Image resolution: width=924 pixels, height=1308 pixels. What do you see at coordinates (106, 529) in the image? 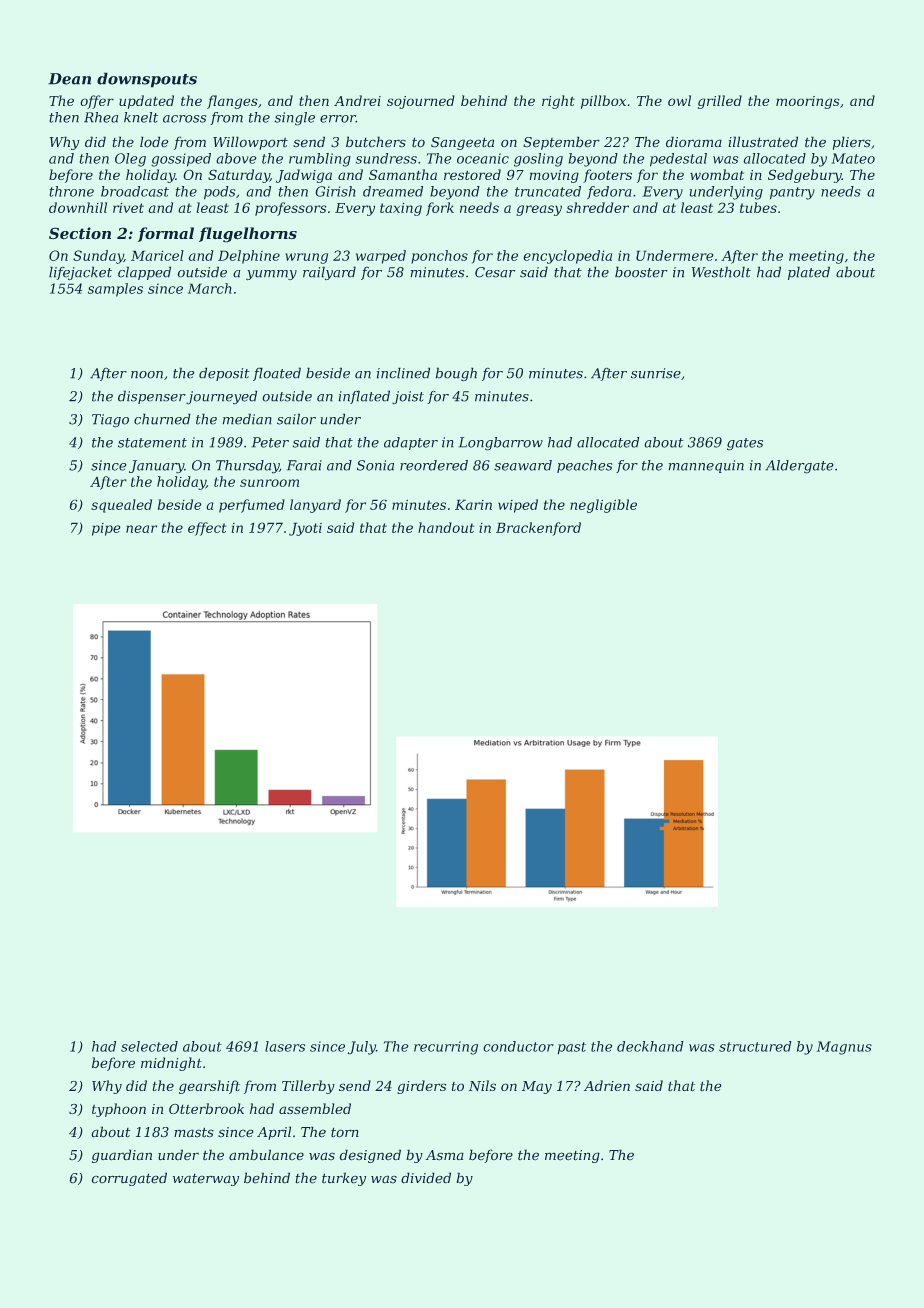
I see `pipe` at bounding box center [106, 529].
